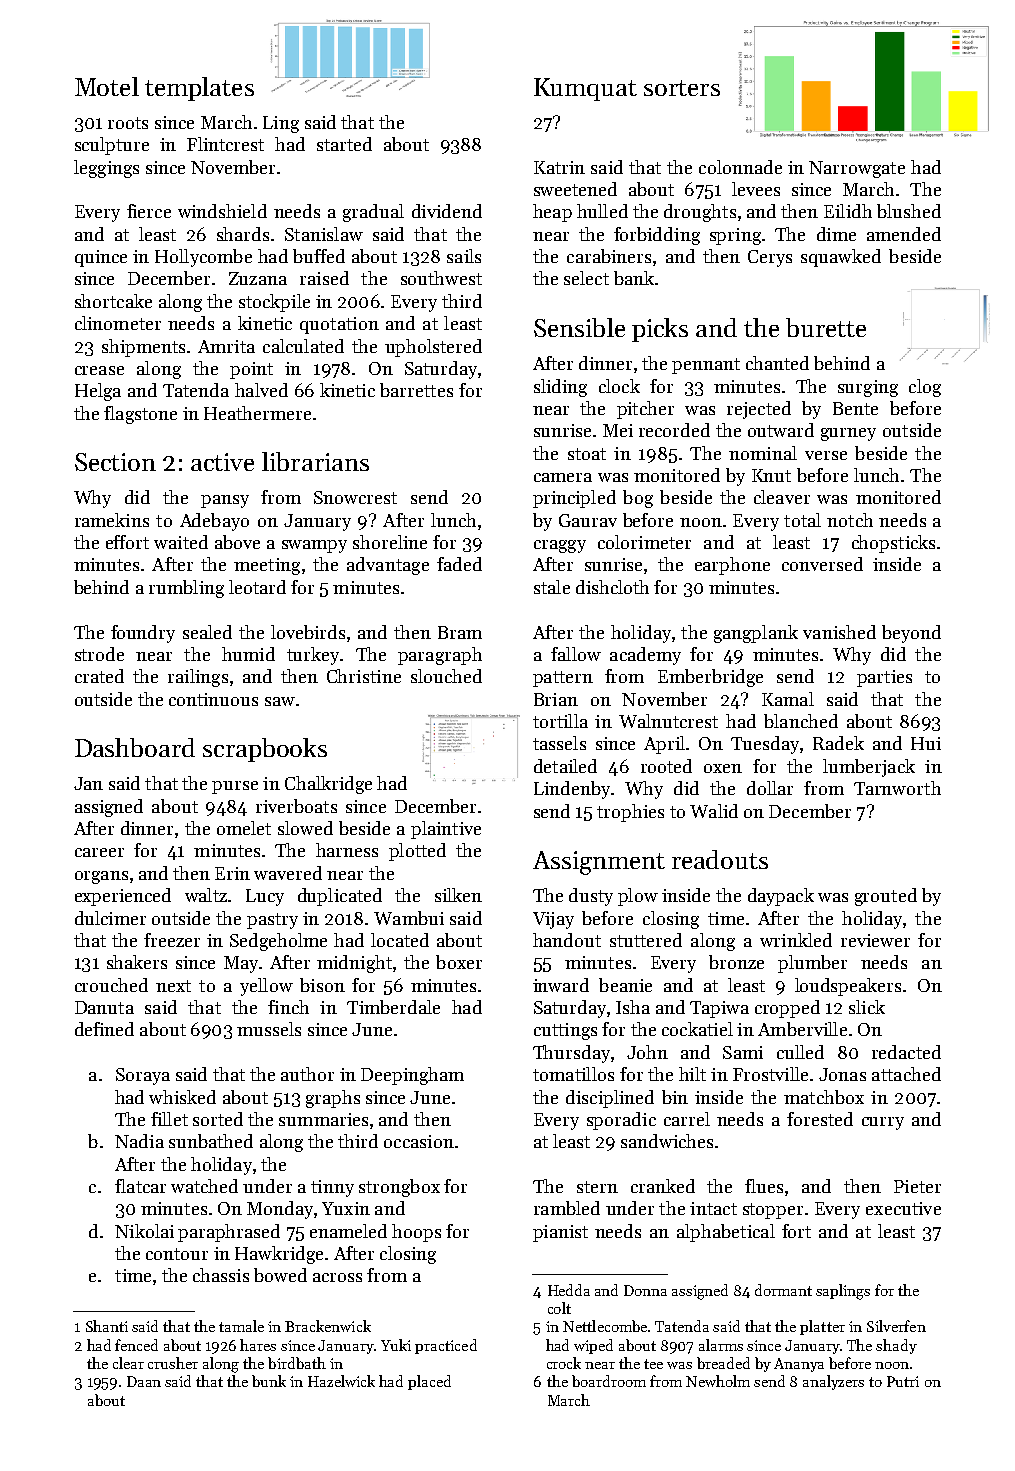 This screenshot has height=1471, width=1015. Describe the element at coordinates (269, 1381) in the screenshot. I see `bunk` at that location.
